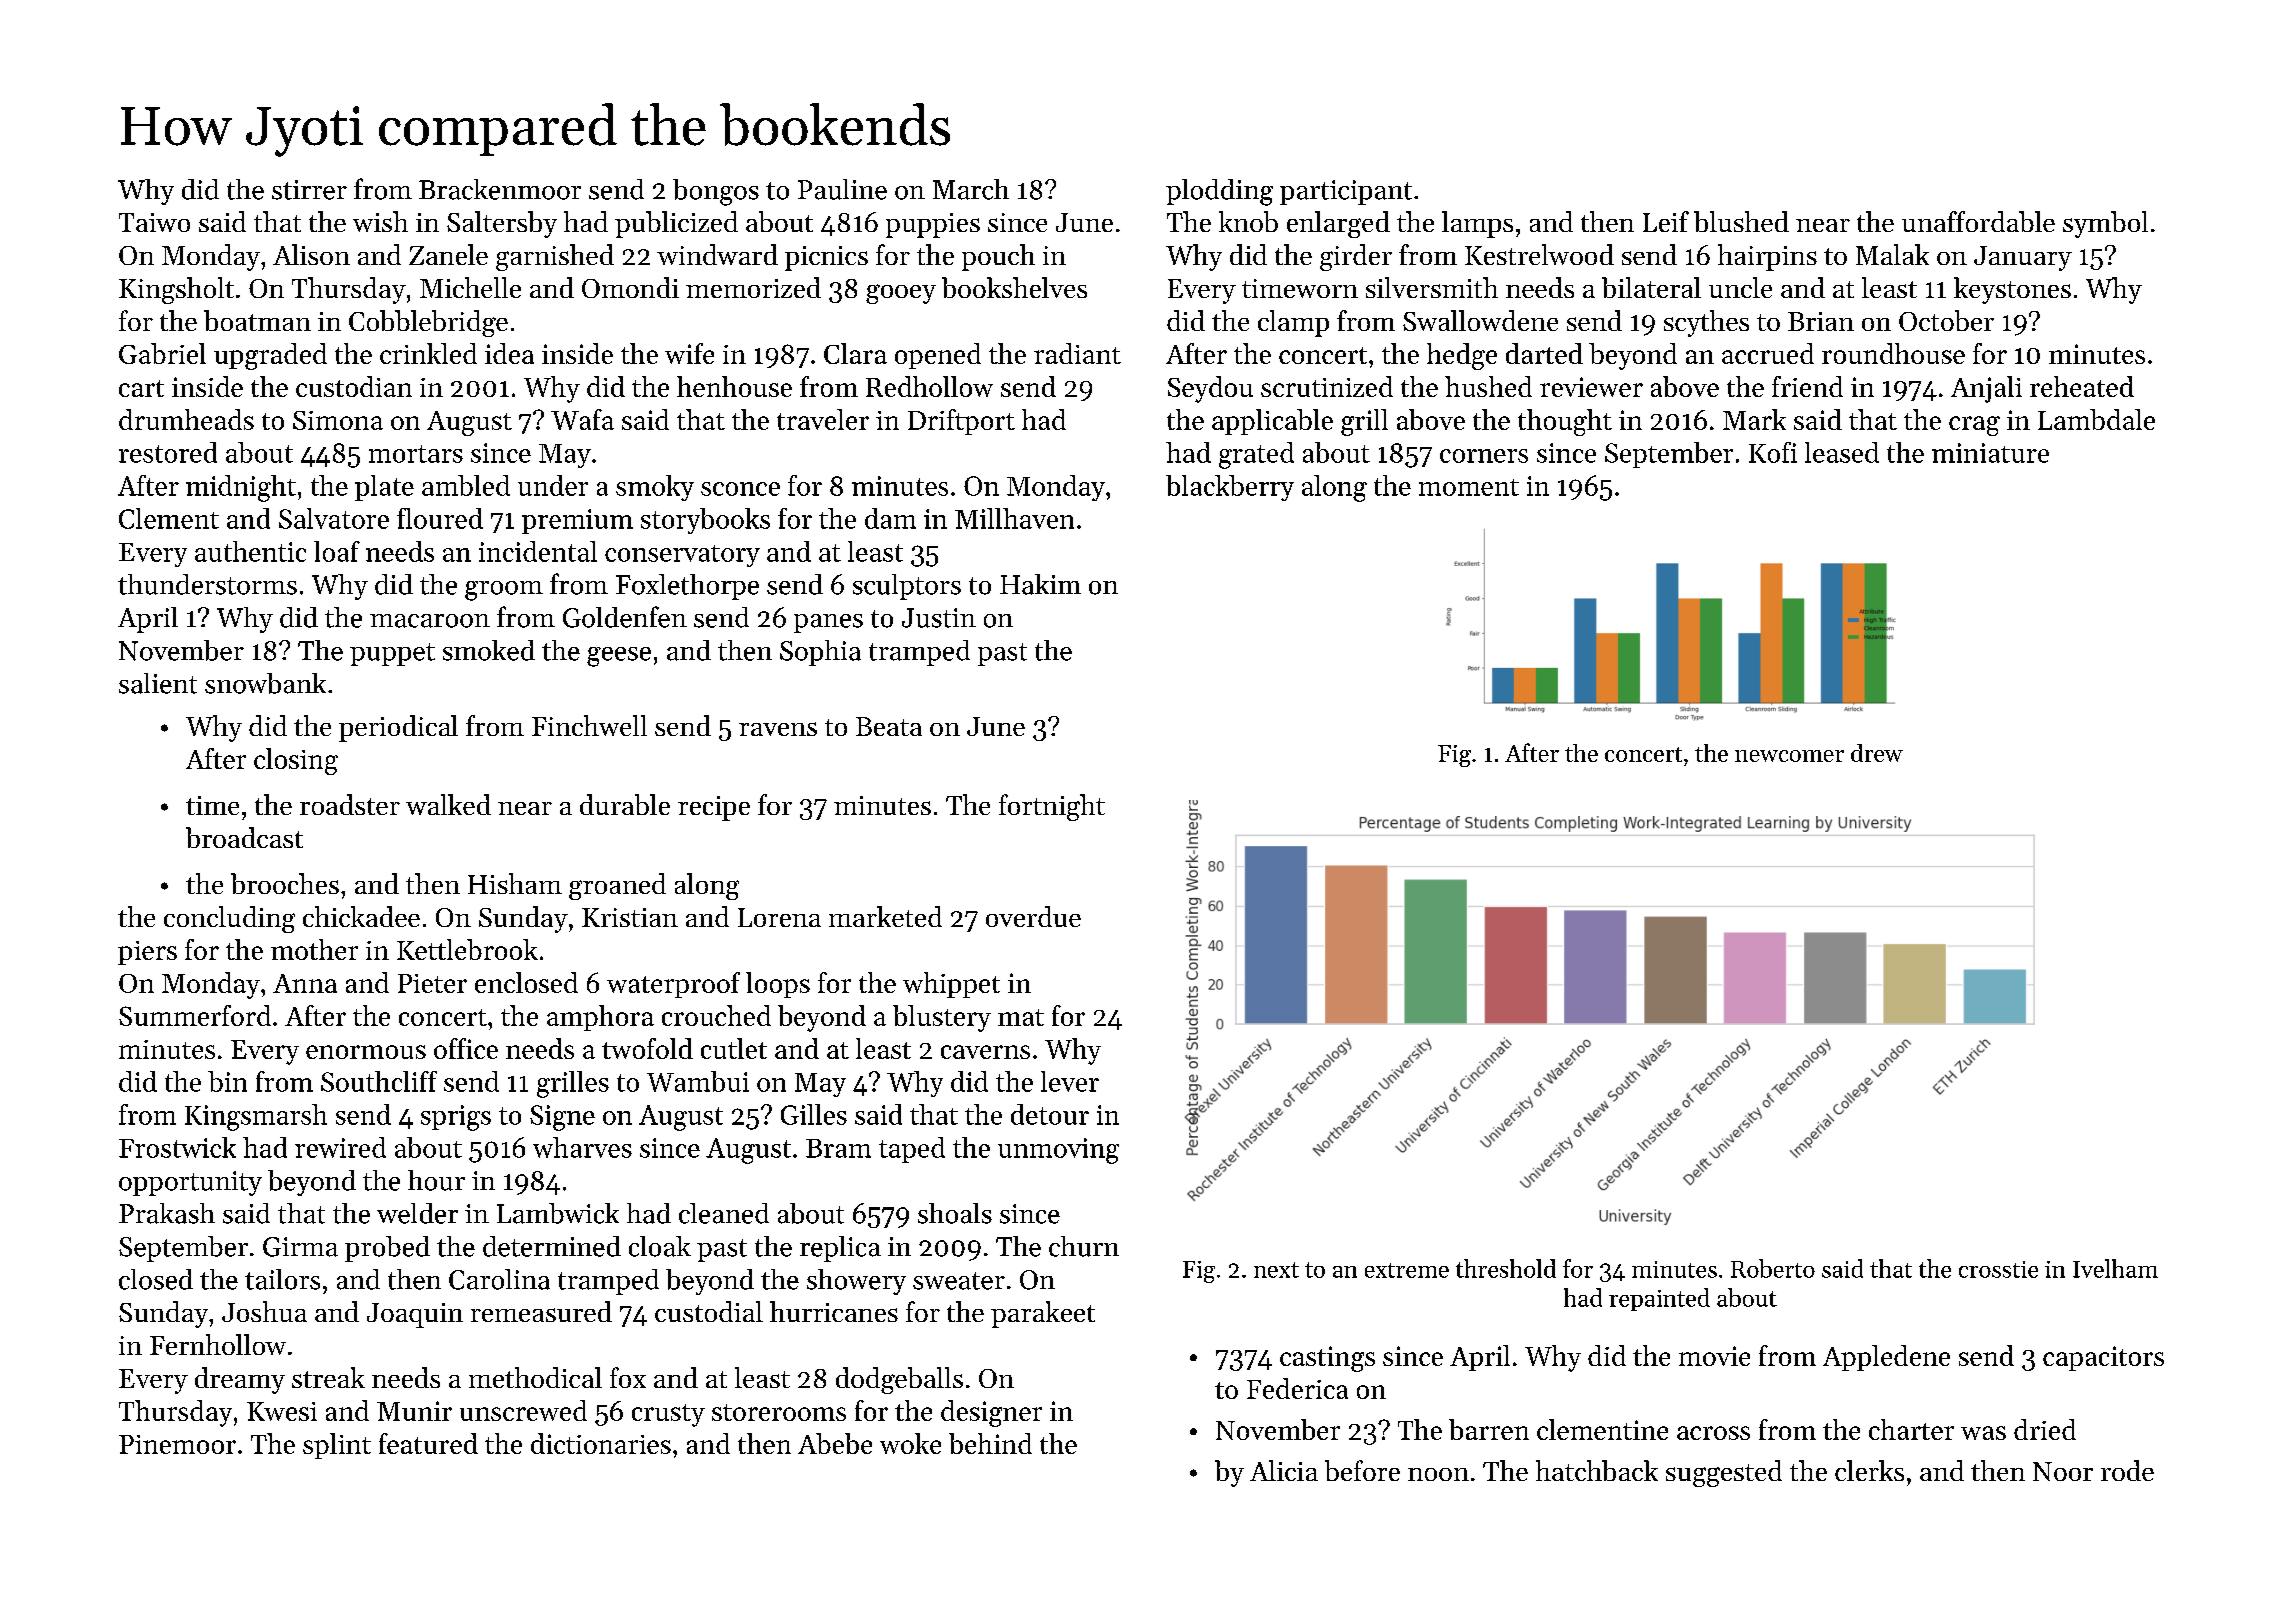 The height and width of the screenshot is (1620, 2292). Describe the element at coordinates (414, 1411) in the screenshot. I see `Munir` at that location.
